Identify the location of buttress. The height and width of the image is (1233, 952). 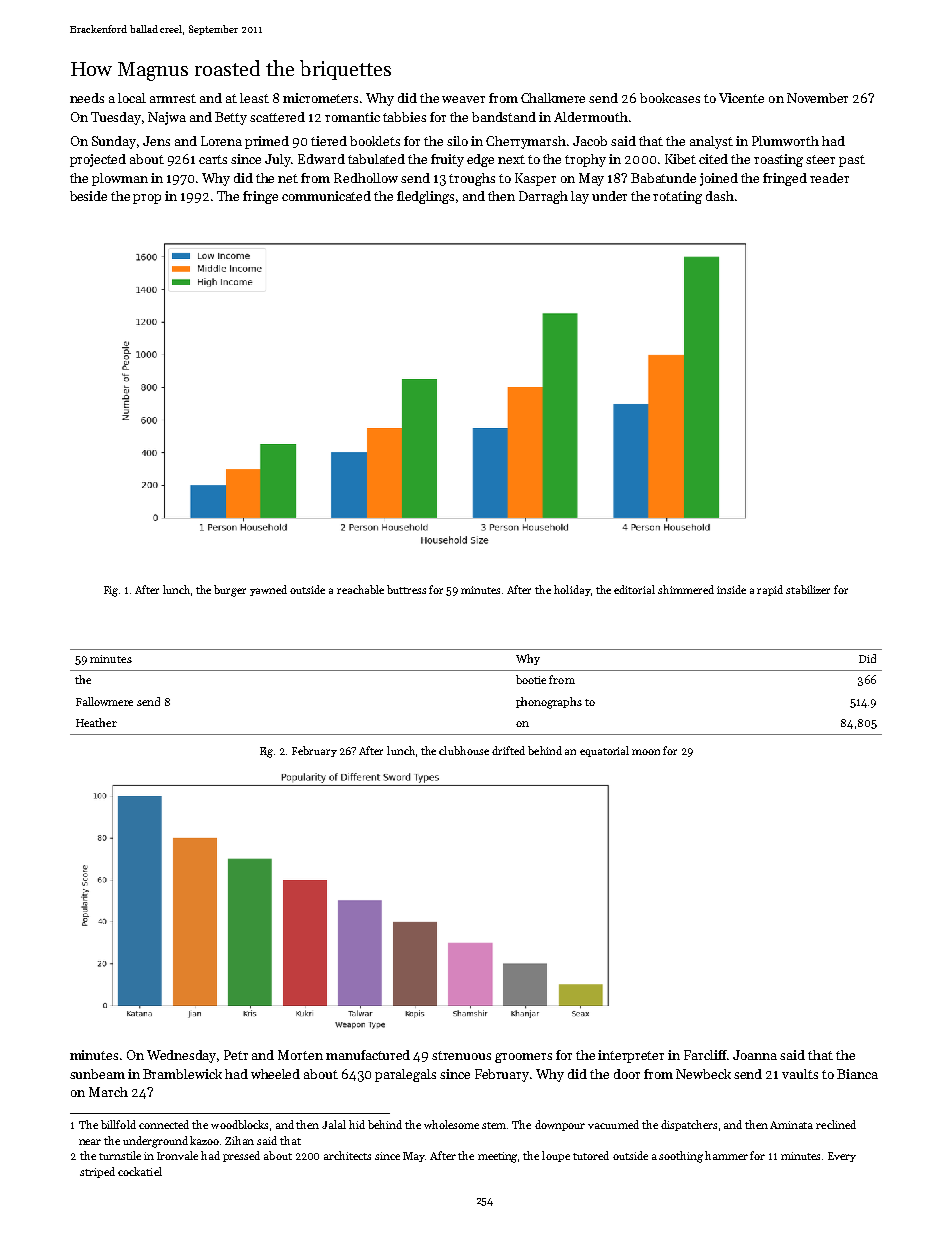
(406, 589).
